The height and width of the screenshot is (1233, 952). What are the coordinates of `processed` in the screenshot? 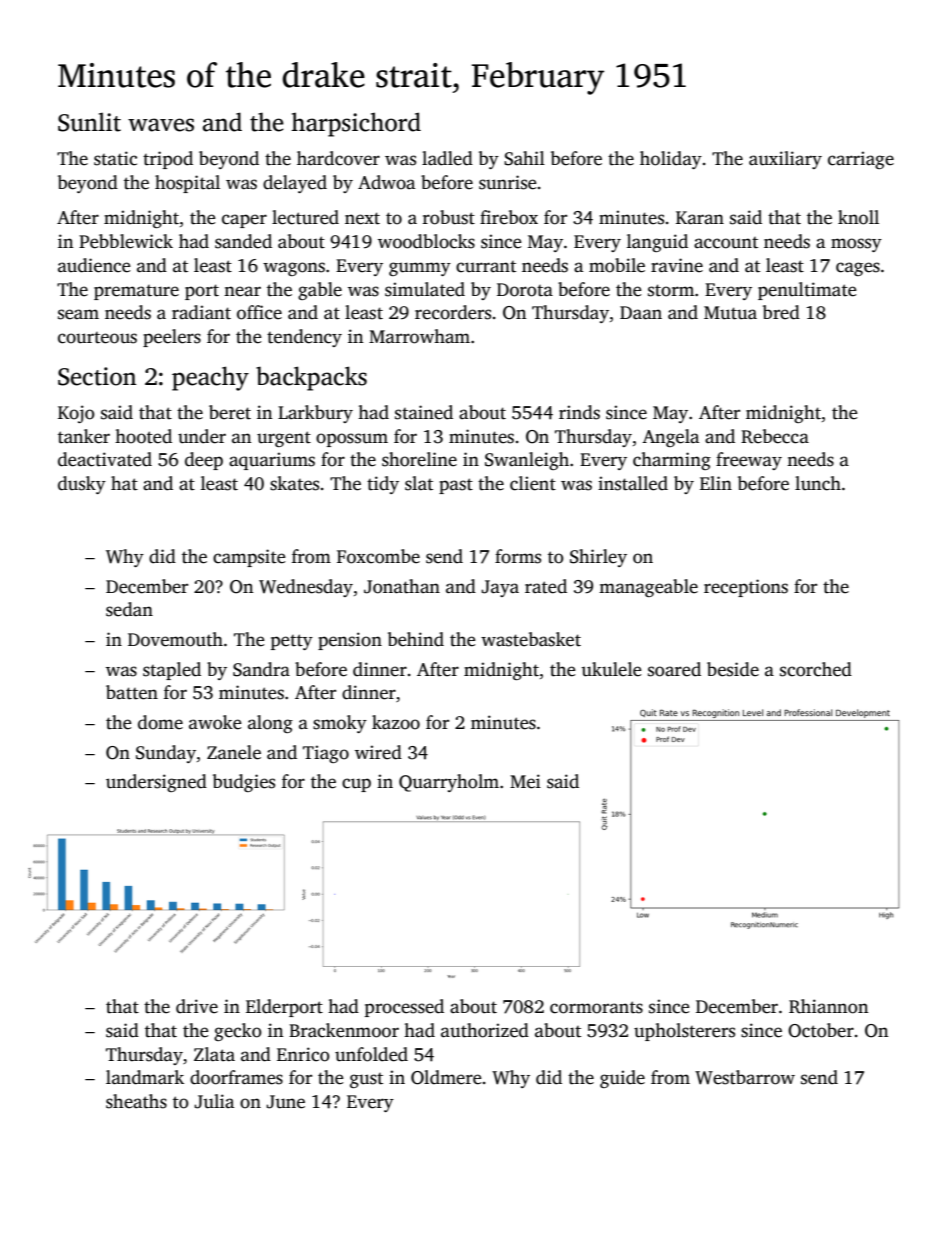 It's located at (404, 1008).
